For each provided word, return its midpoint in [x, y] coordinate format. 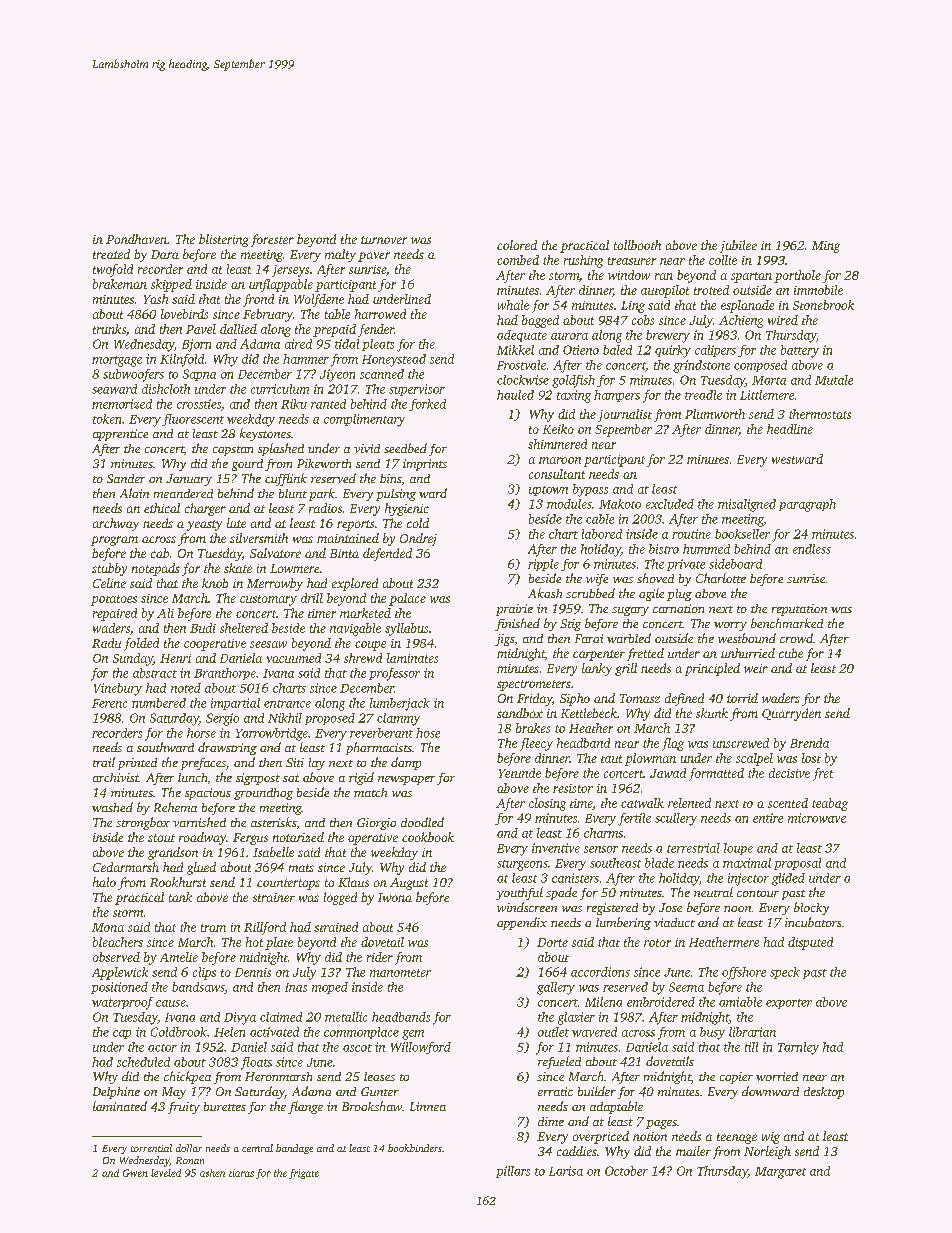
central [257, 1148]
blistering [223, 240]
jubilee [738, 246]
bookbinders [415, 1148]
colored [517, 245]
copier [736, 1078]
